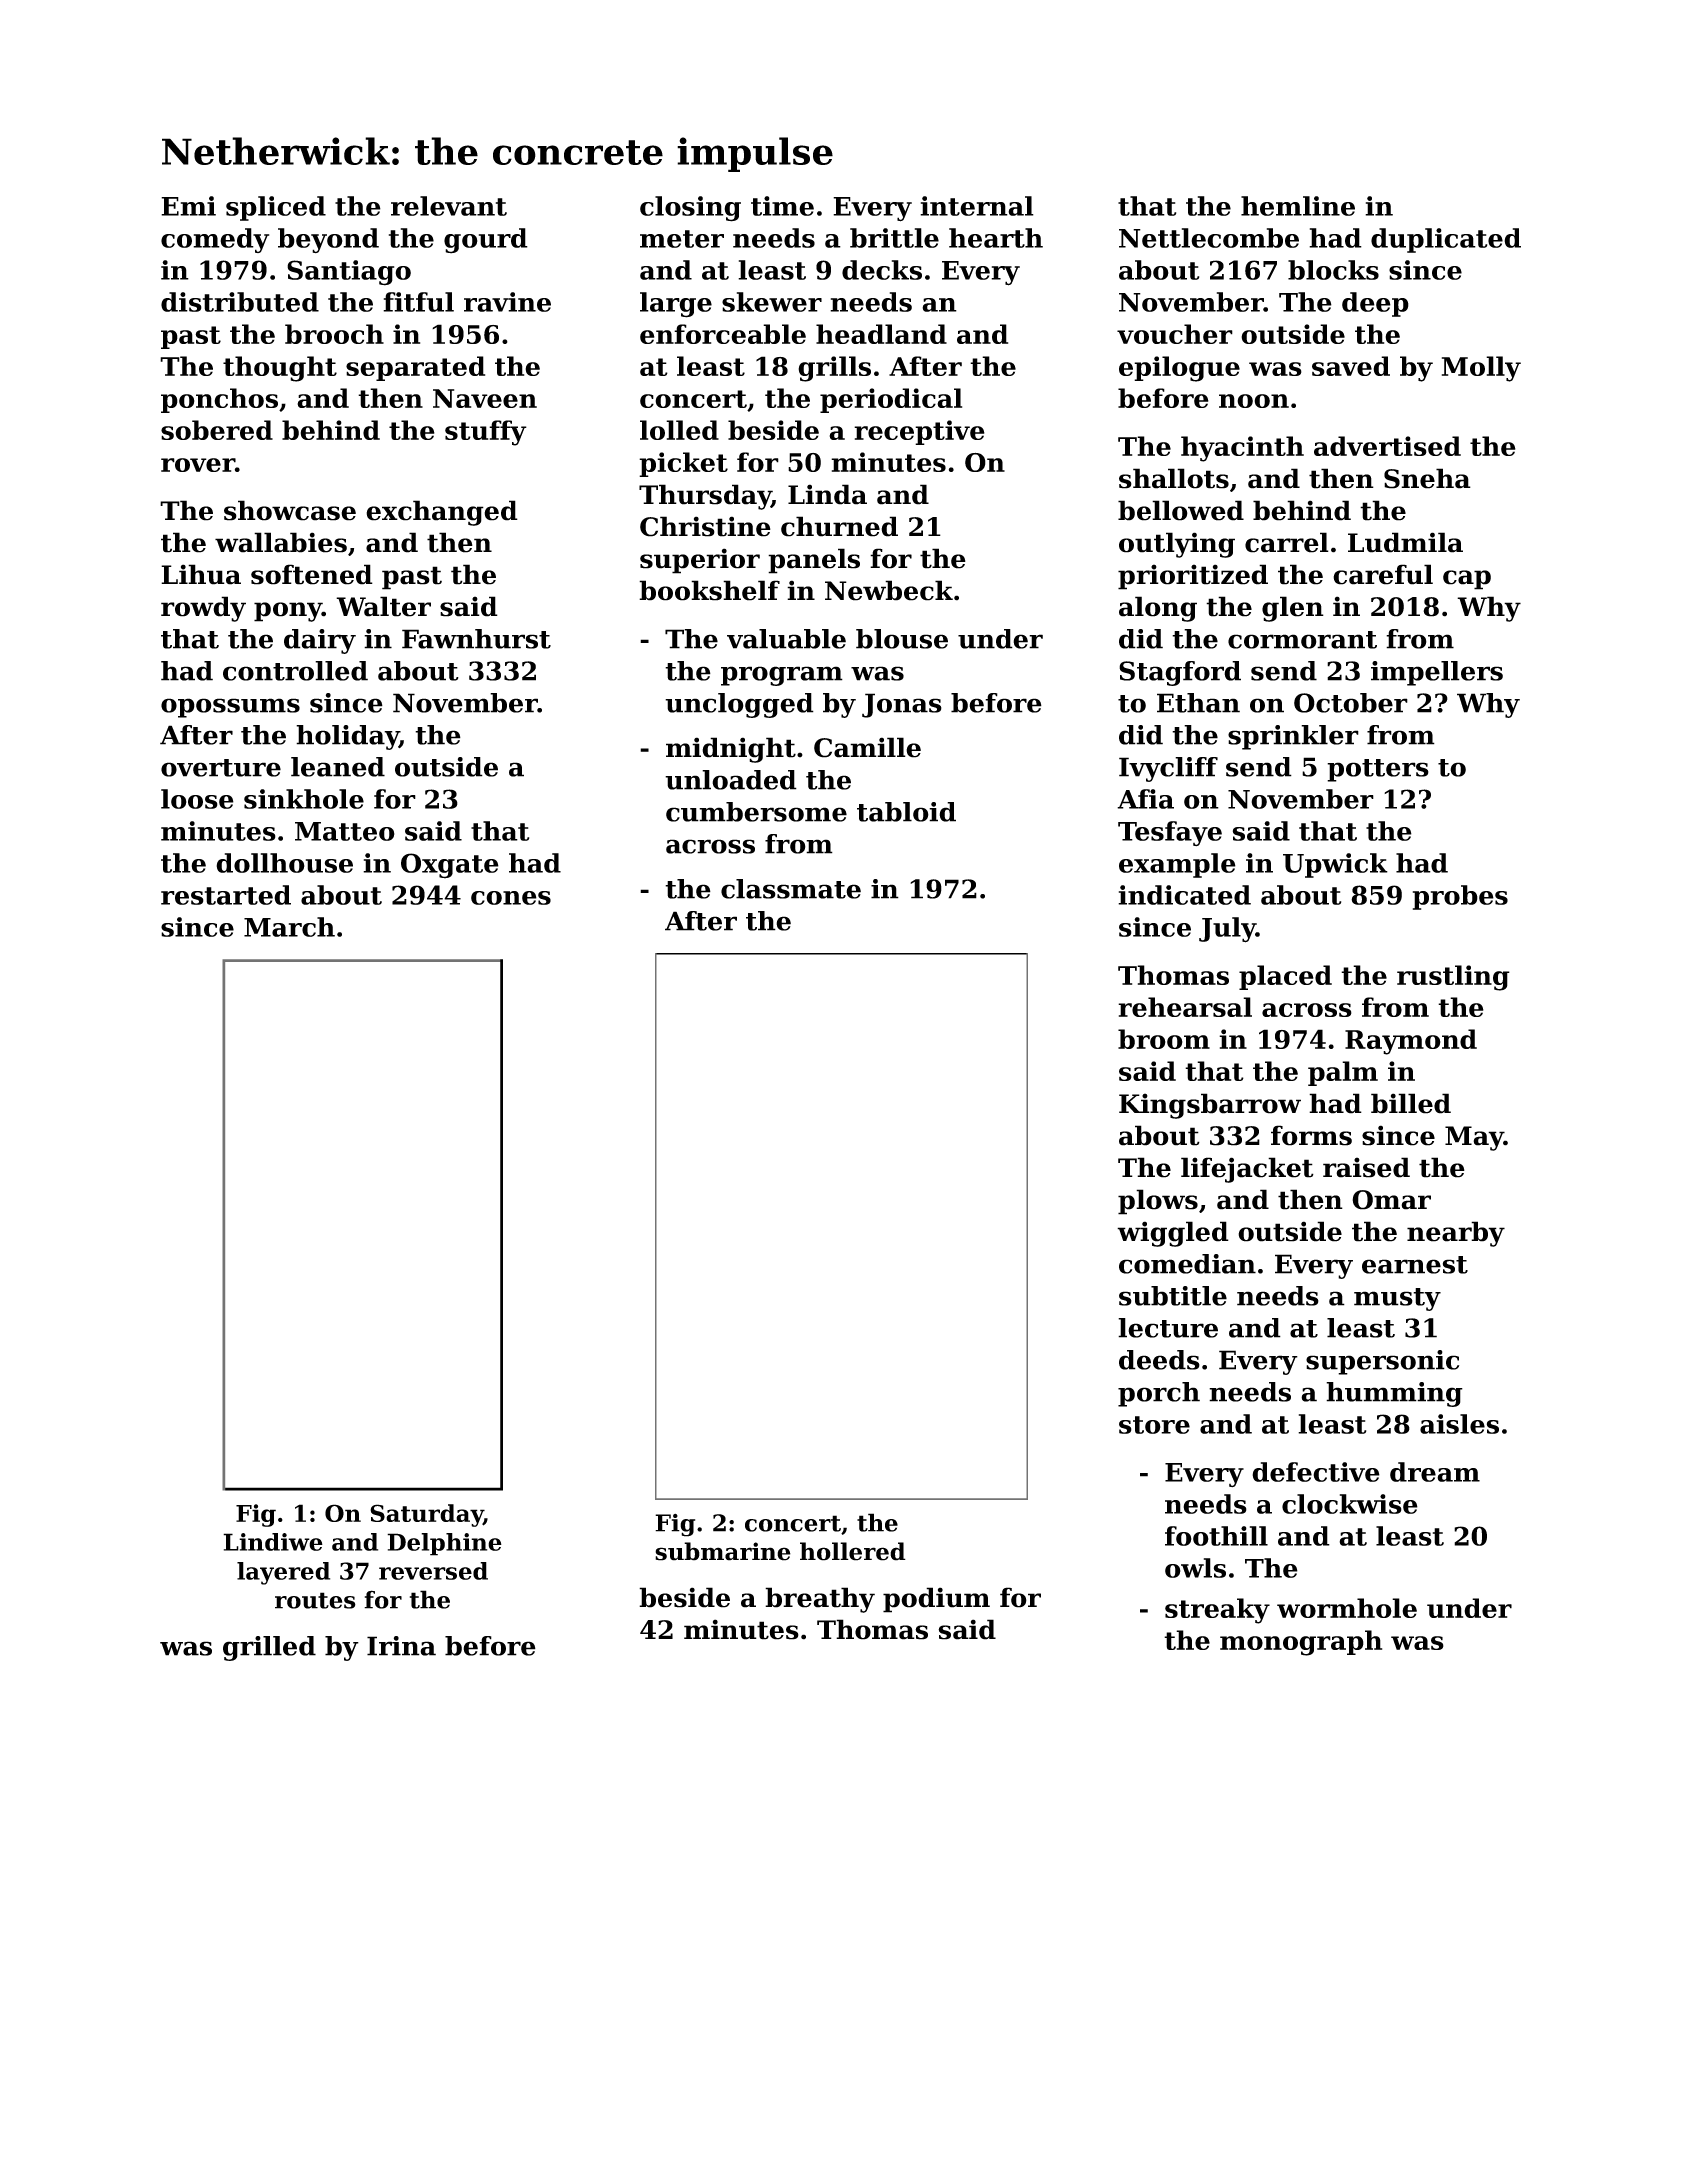 This document has height=2178, width=1683. I want to click on hemline, so click(1298, 206).
